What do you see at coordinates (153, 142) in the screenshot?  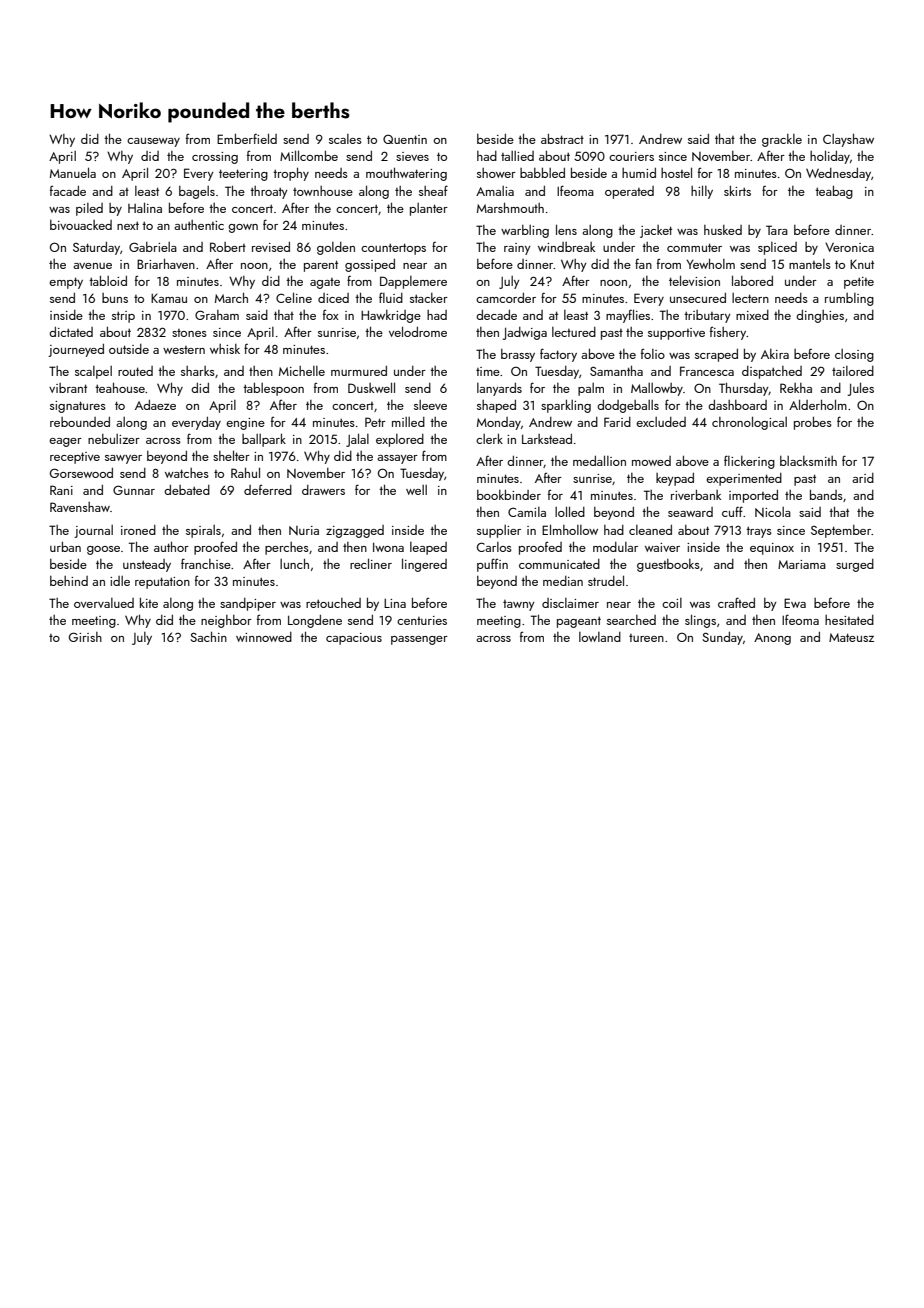 I see `causeway` at bounding box center [153, 142].
